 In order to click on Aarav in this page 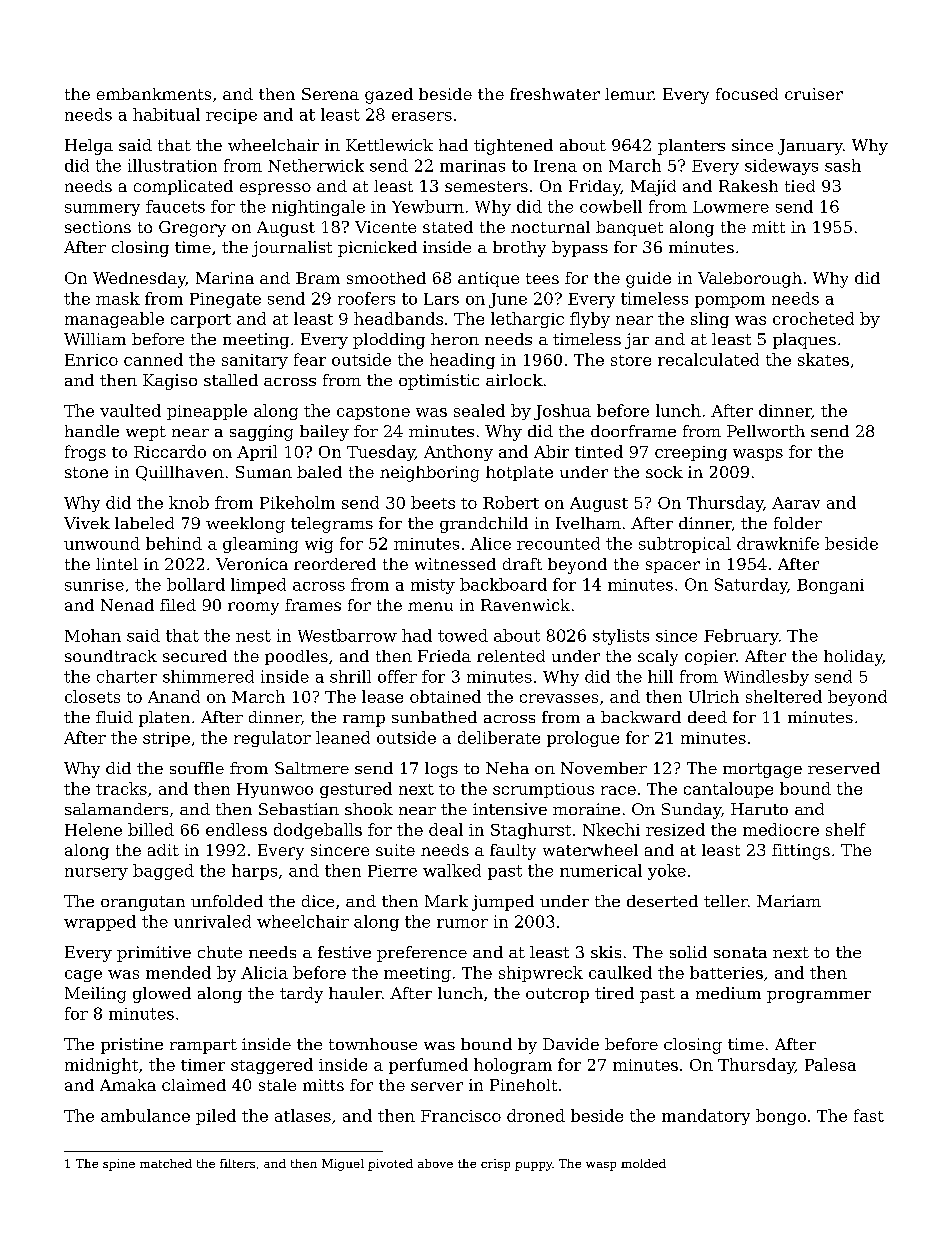, I will do `click(796, 503)`.
